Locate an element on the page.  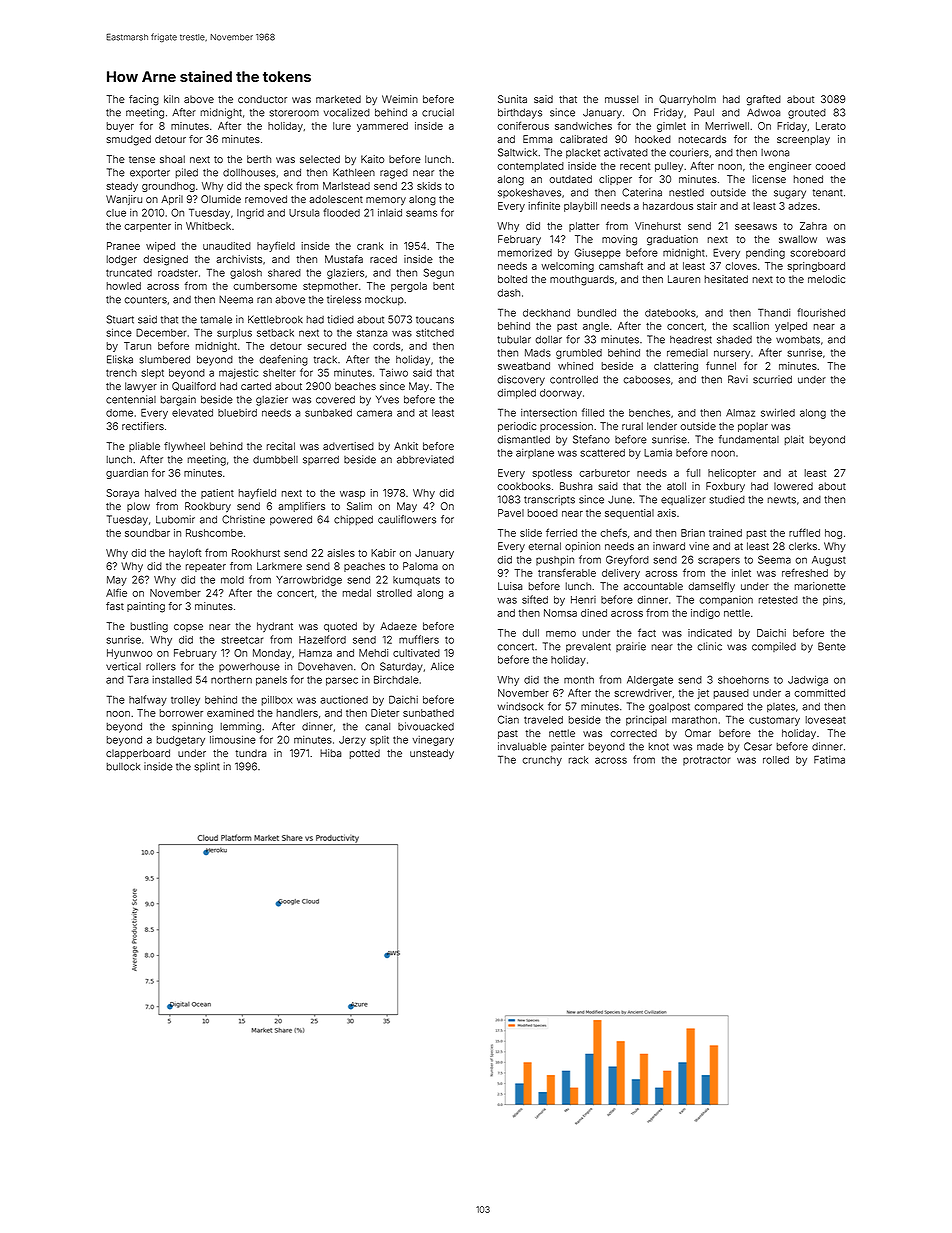
hydrant is located at coordinates (275, 627).
